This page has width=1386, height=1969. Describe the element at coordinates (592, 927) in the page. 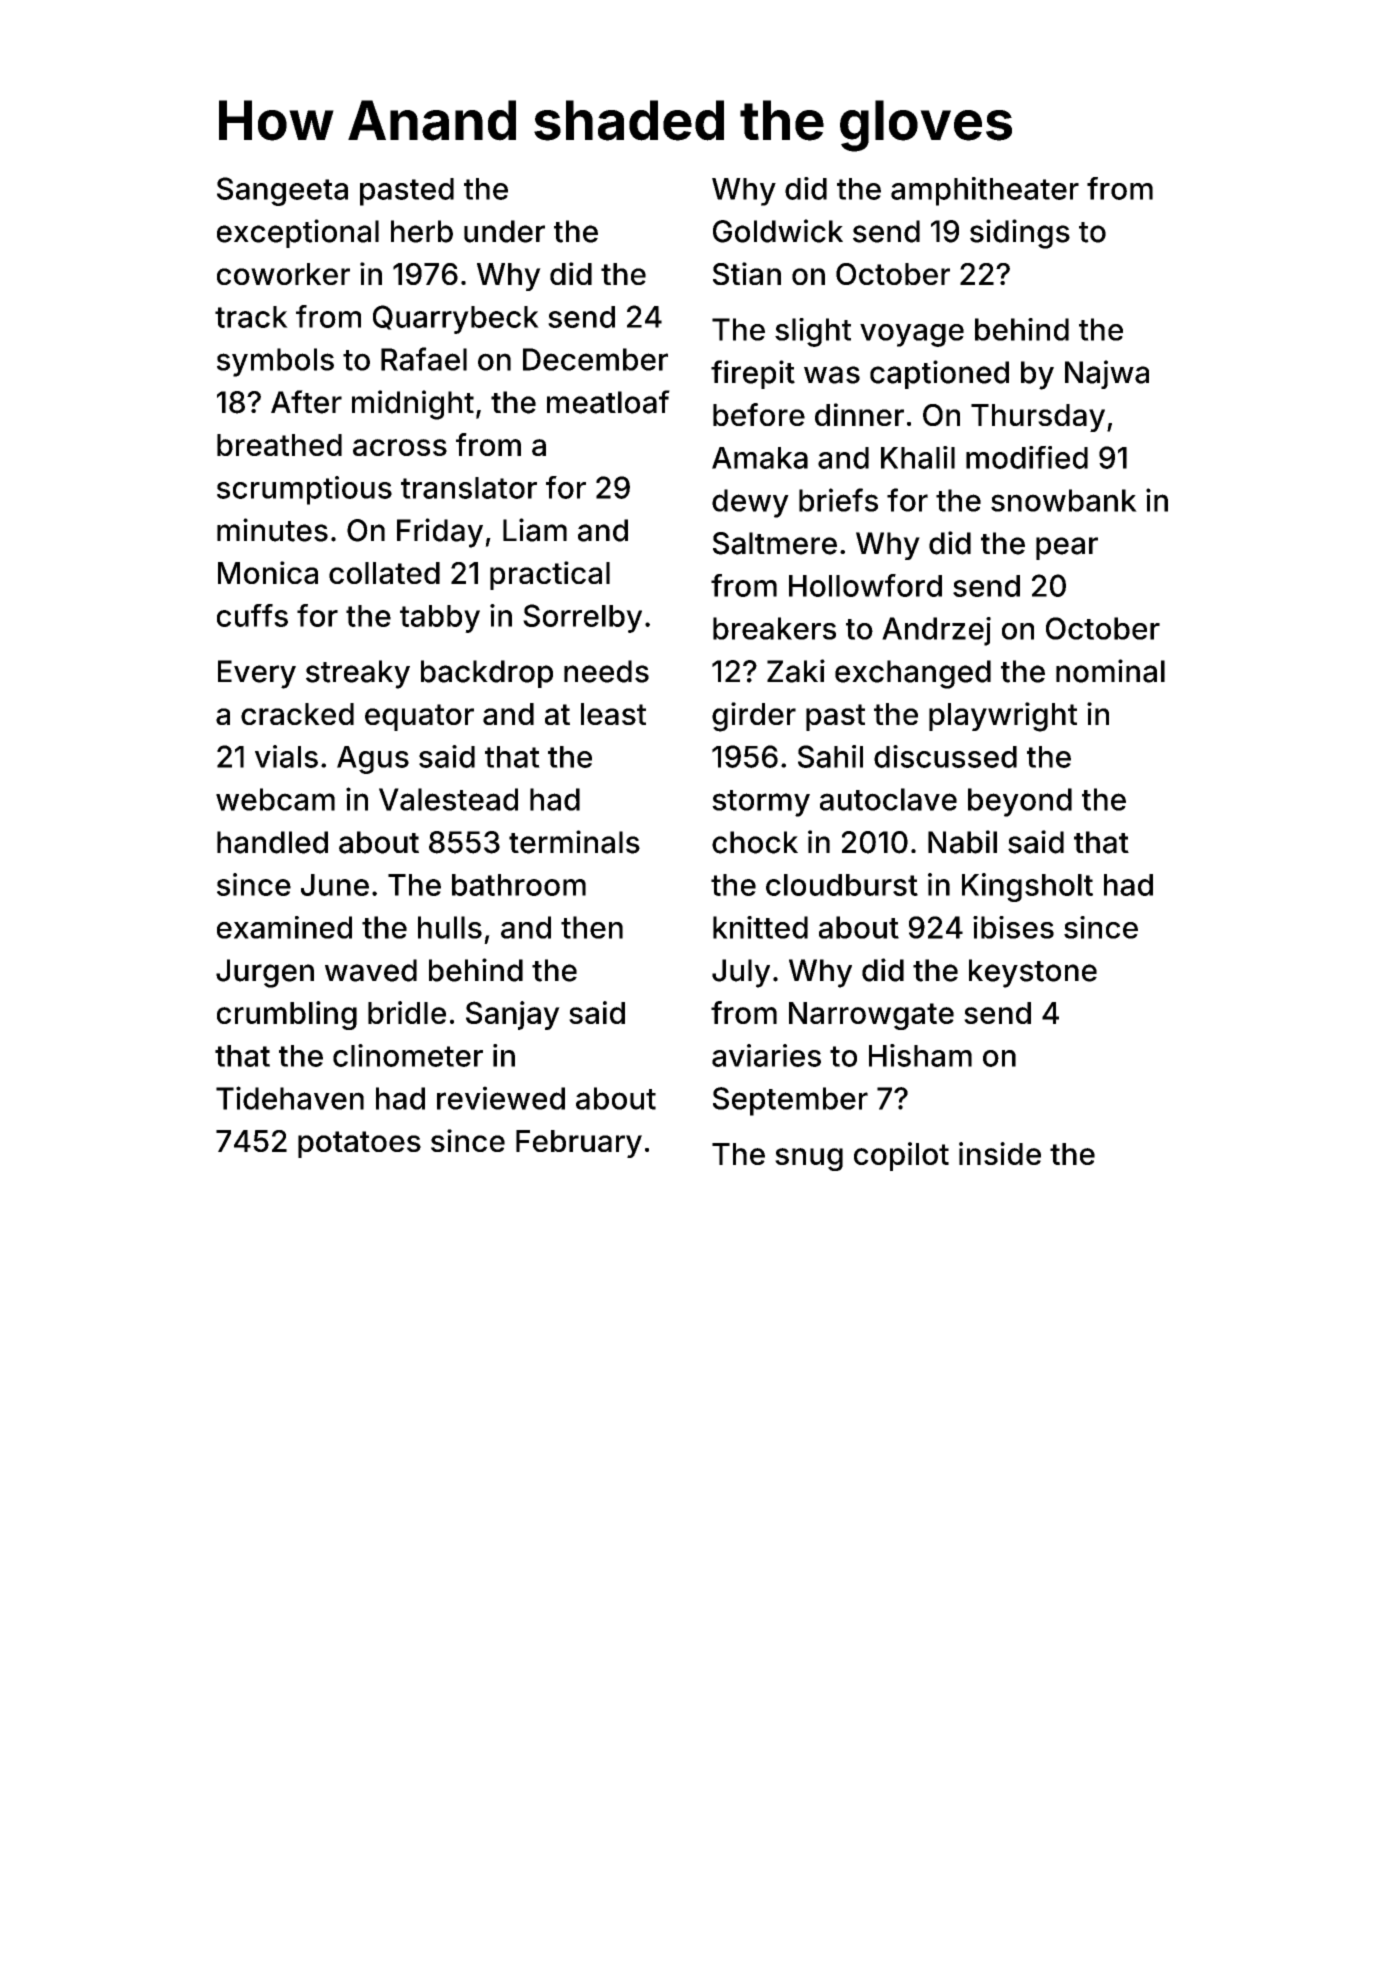

I see `then` at that location.
